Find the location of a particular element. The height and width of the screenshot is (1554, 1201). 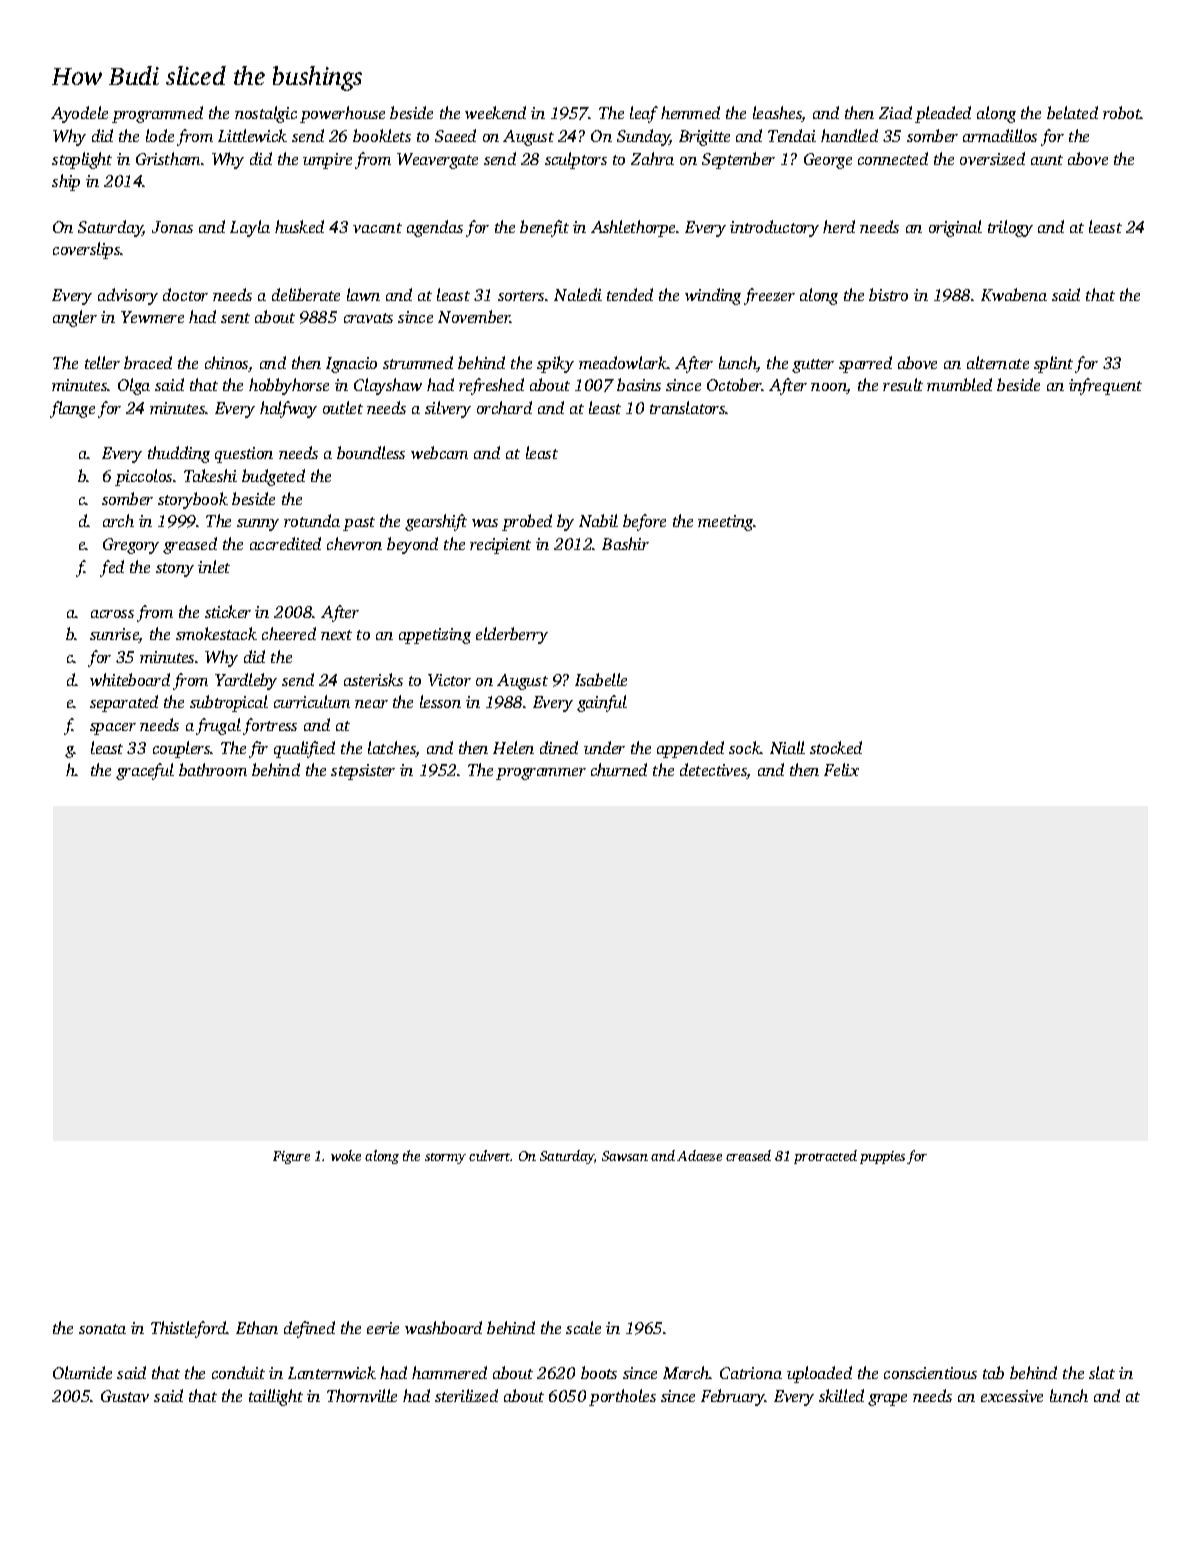

portholes is located at coordinates (622, 1397).
